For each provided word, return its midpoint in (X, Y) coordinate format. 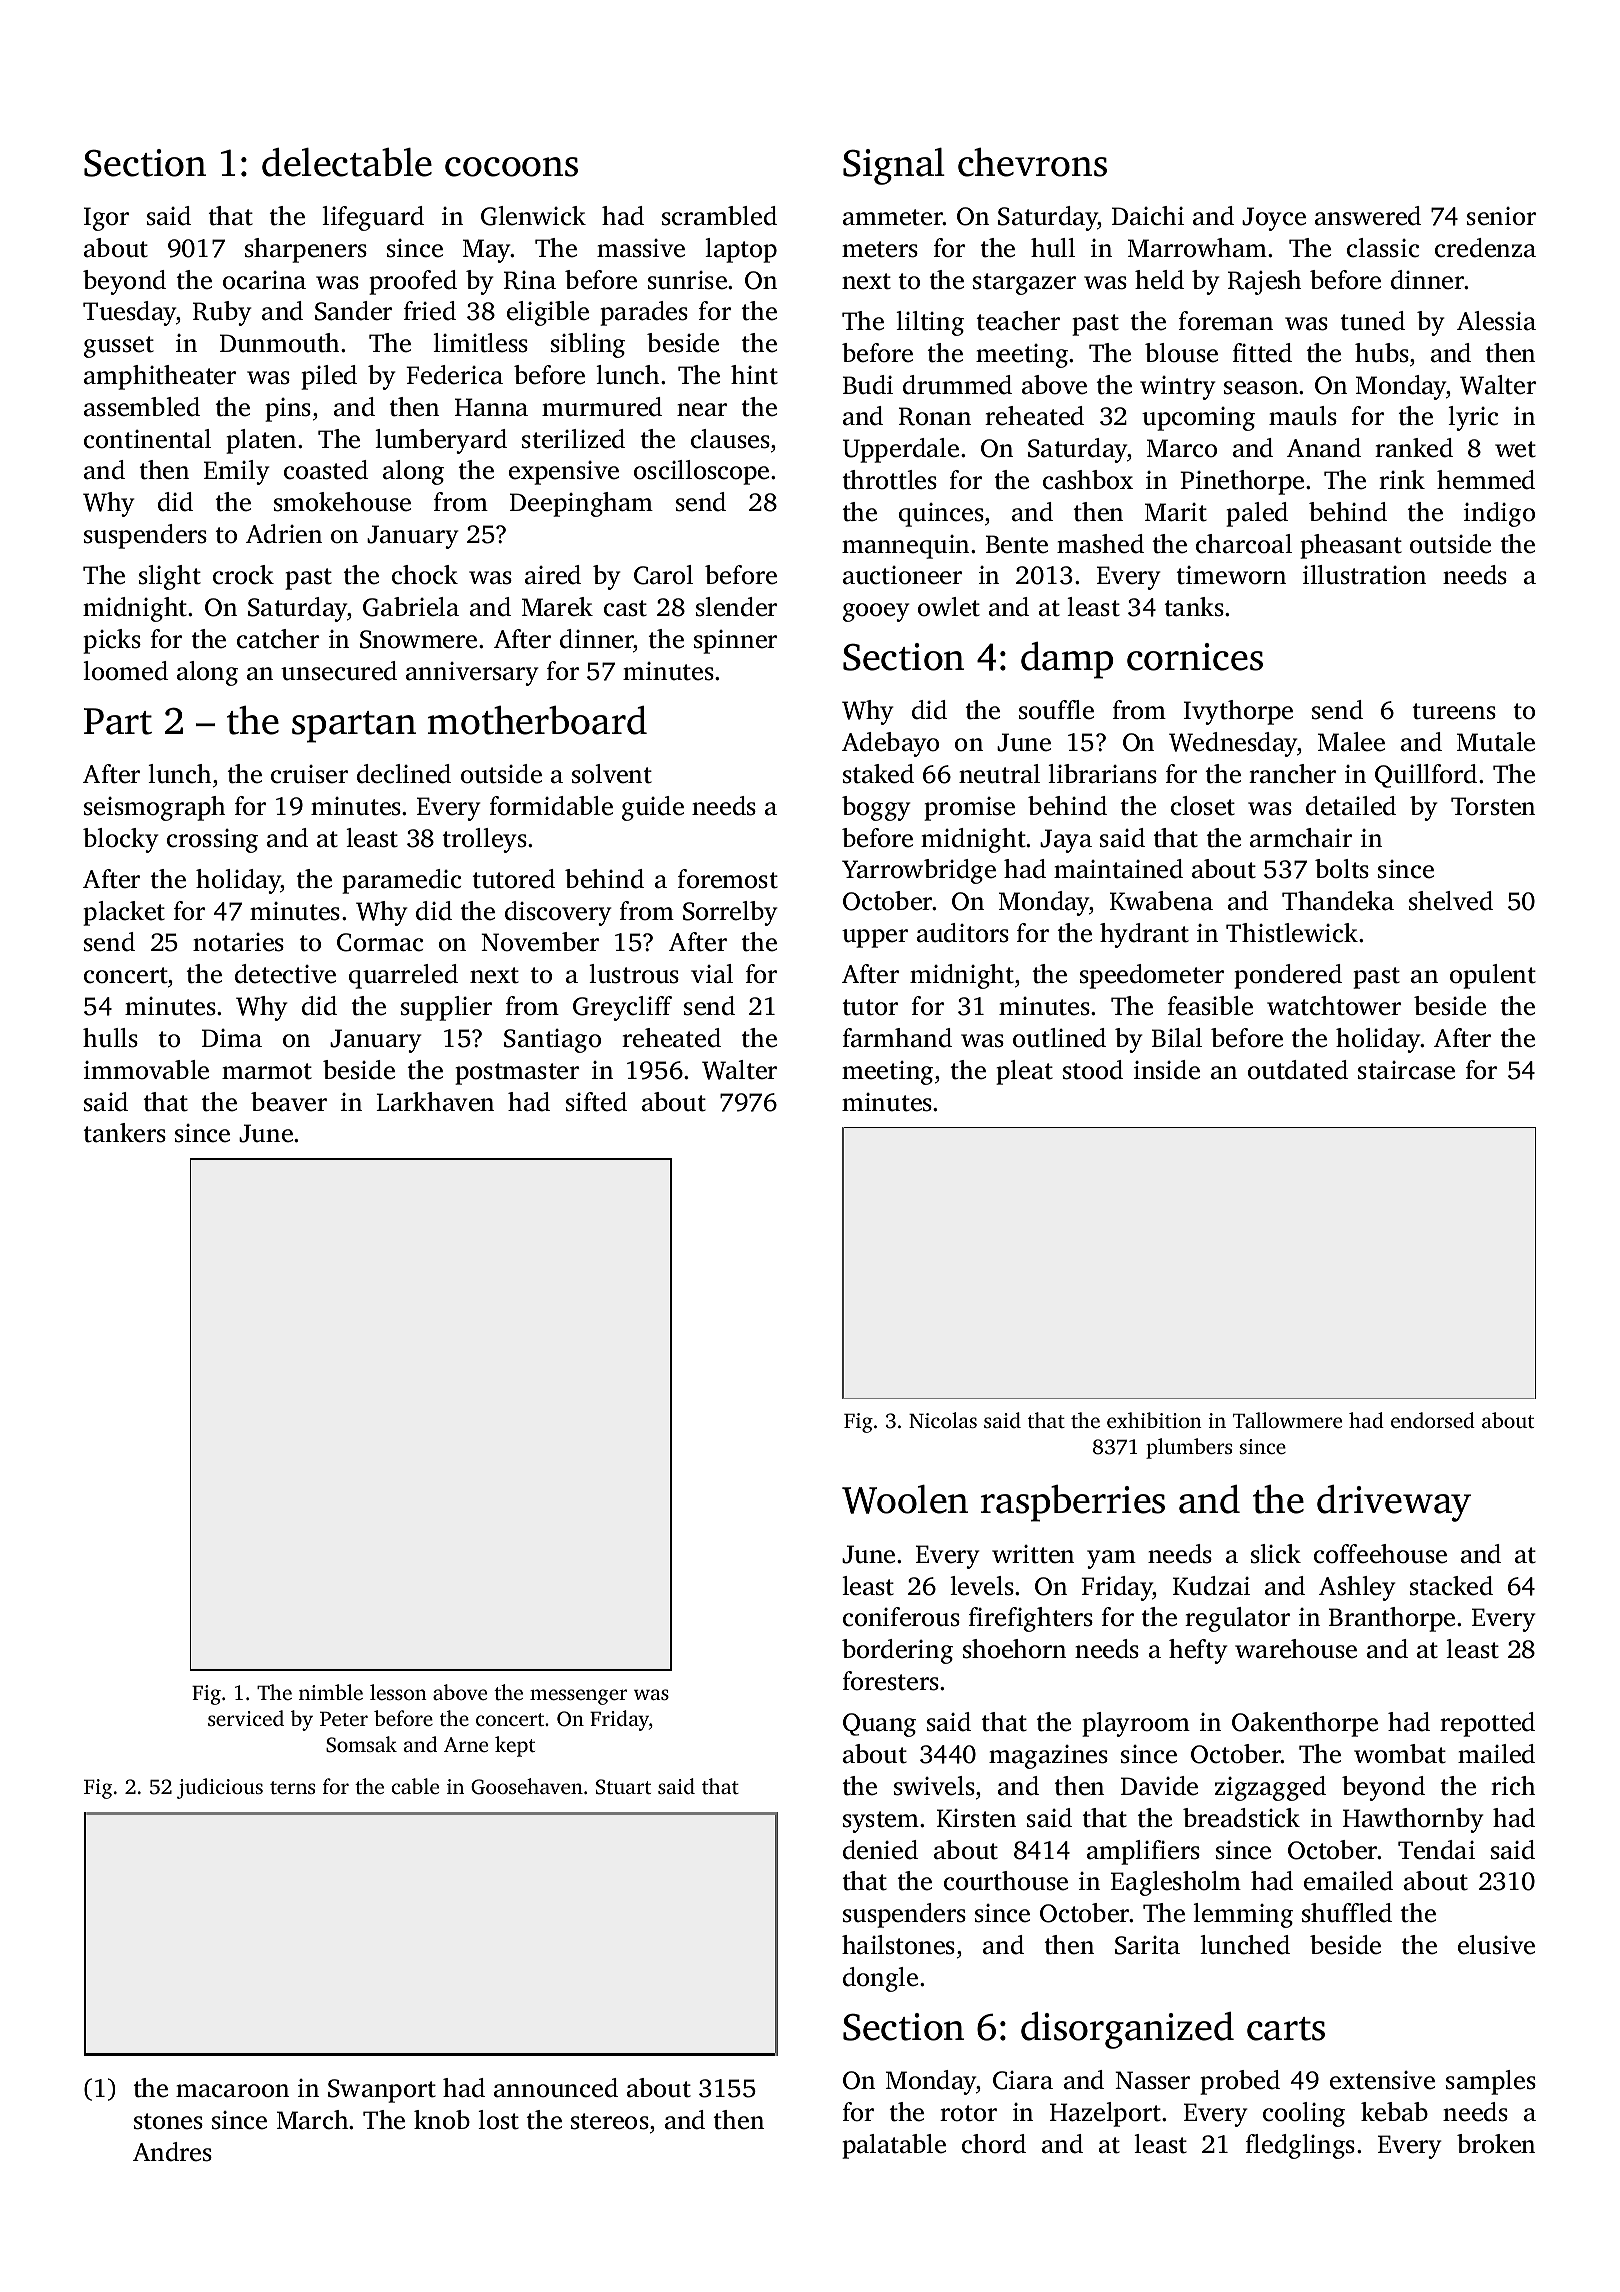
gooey (876, 612)
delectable (347, 162)
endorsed (1433, 1420)
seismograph (155, 808)
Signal (894, 166)
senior (1501, 216)
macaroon (232, 2091)
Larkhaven (435, 1102)
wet (1515, 449)
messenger (578, 1697)
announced (556, 2088)
